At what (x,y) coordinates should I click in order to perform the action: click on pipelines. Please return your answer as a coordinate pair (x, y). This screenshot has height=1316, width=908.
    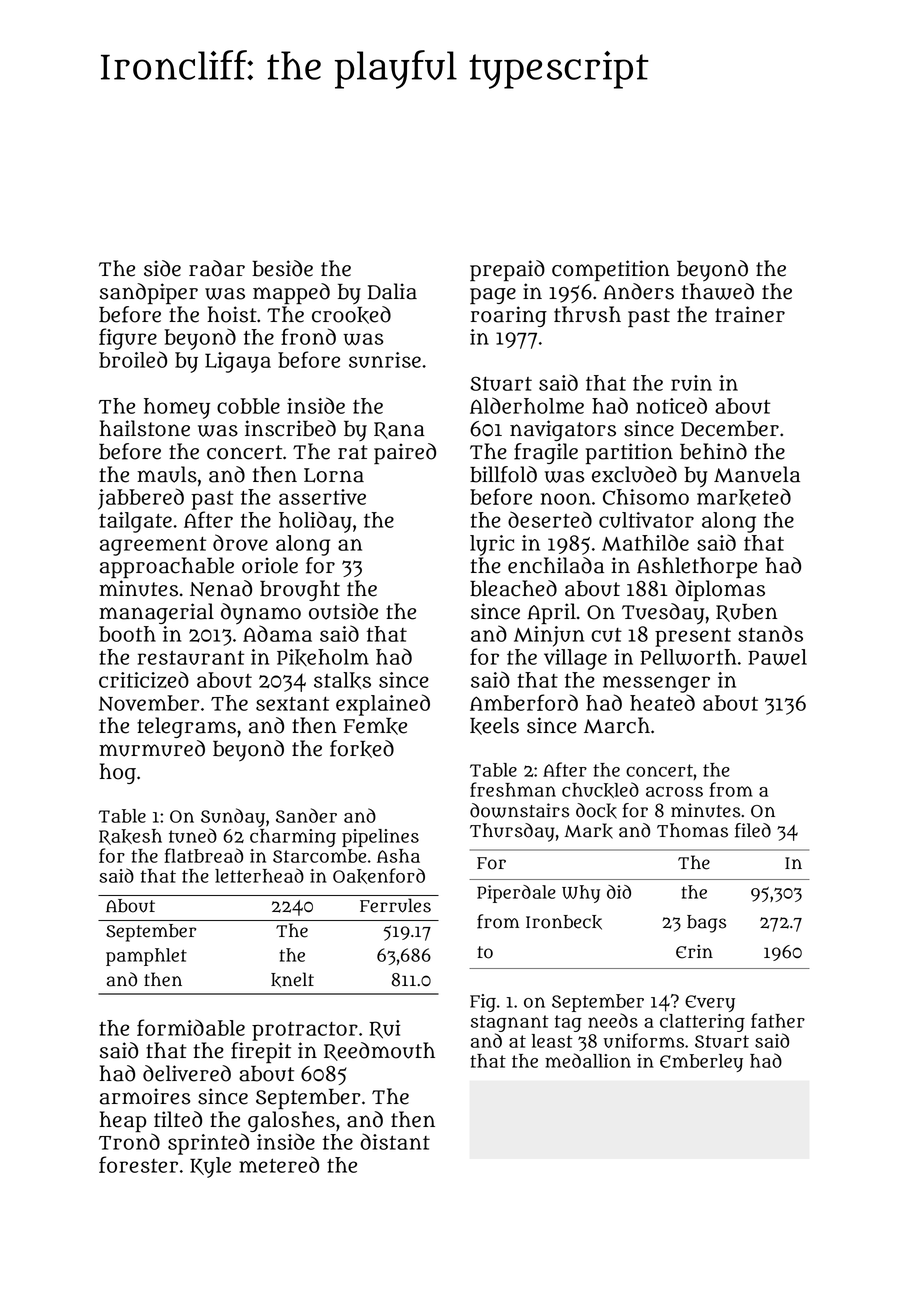
    Looking at the image, I should click on (380, 838).
